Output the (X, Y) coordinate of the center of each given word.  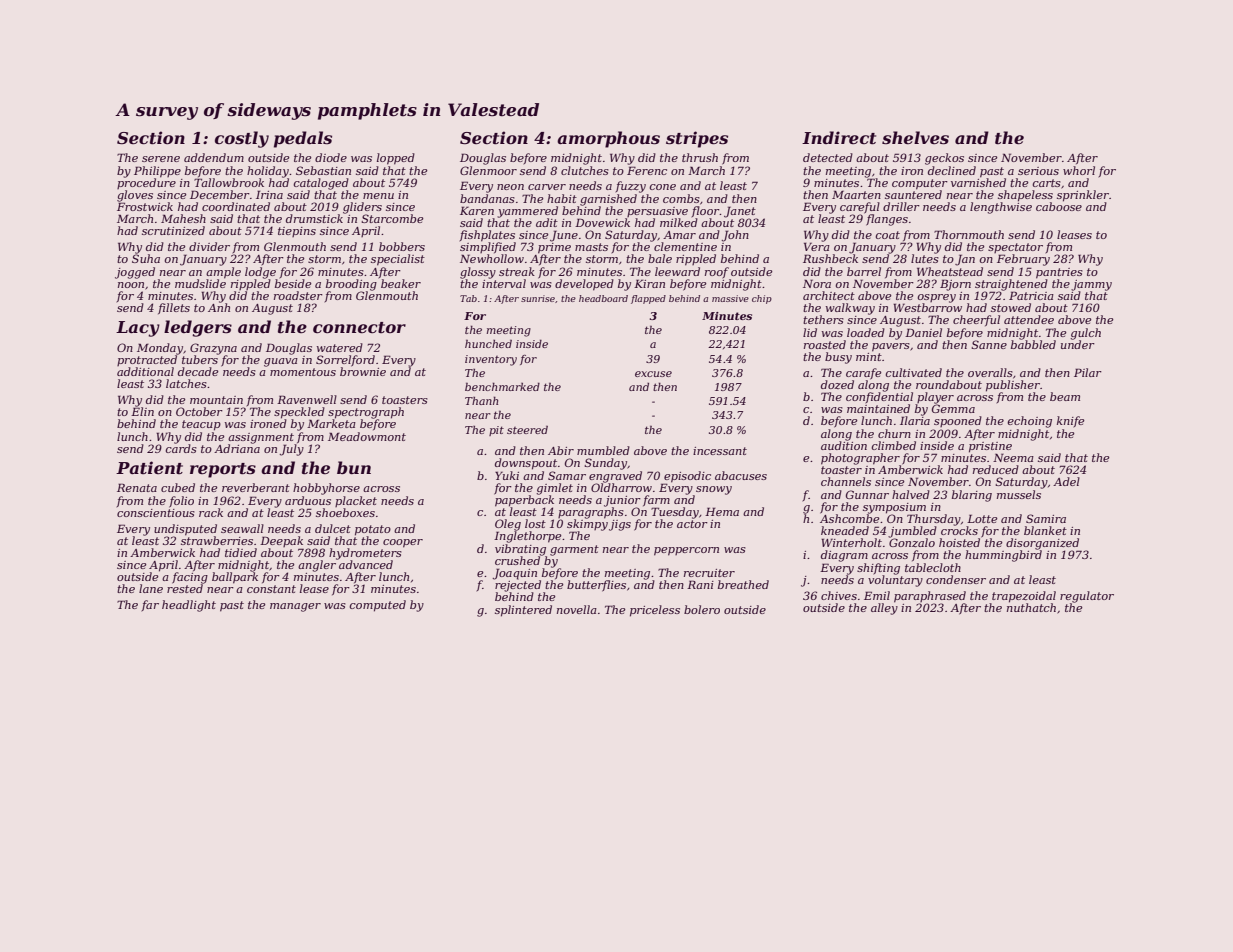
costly (242, 139)
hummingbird (1003, 556)
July (292, 450)
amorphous (608, 139)
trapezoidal (1024, 597)
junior (622, 501)
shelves (915, 138)
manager (295, 607)
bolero (702, 609)
